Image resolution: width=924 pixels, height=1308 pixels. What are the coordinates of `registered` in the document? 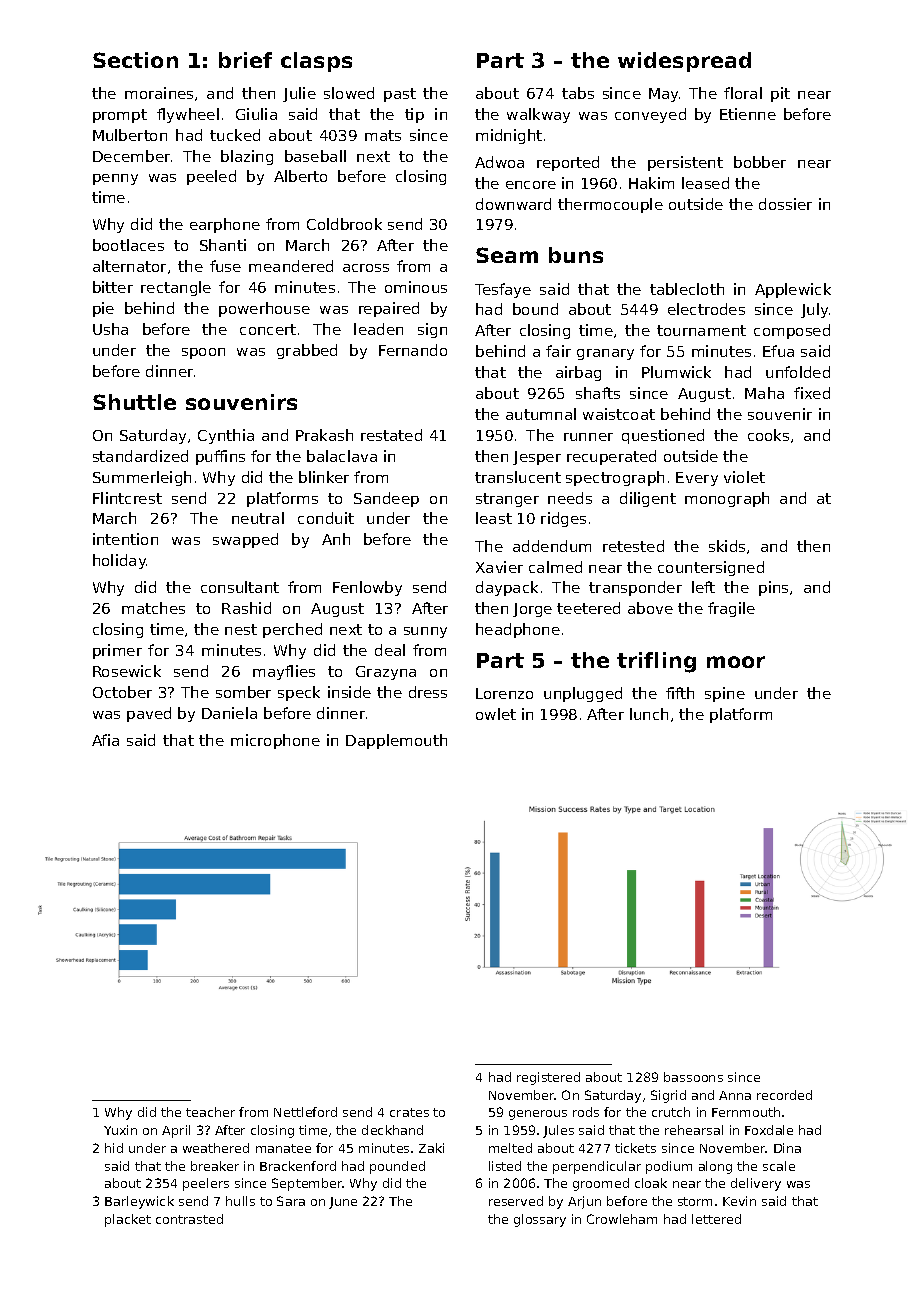 It's located at (548, 1078).
